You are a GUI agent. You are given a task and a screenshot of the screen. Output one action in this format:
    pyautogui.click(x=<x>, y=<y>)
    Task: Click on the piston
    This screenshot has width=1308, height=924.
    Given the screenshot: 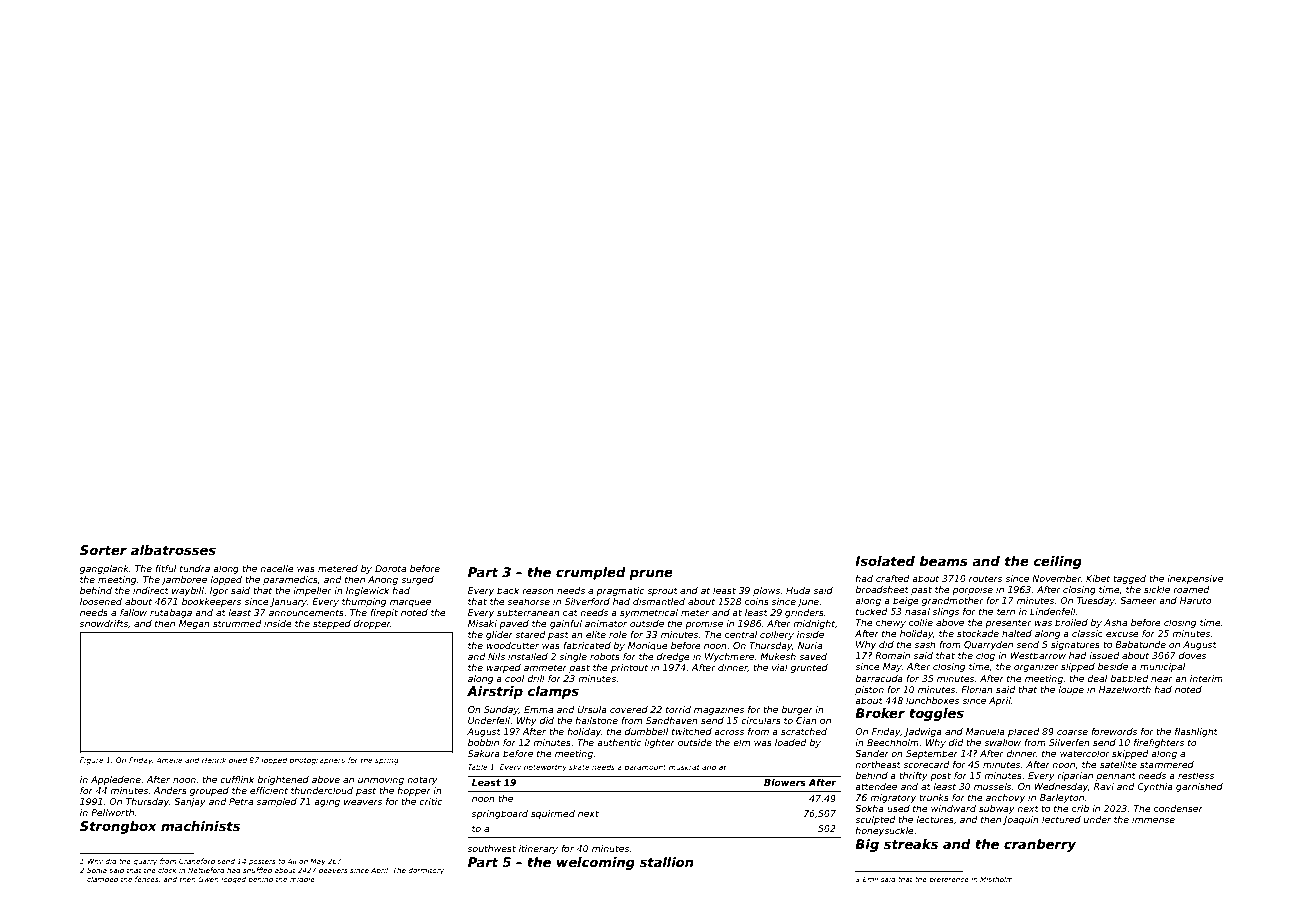 What is the action you would take?
    pyautogui.click(x=869, y=690)
